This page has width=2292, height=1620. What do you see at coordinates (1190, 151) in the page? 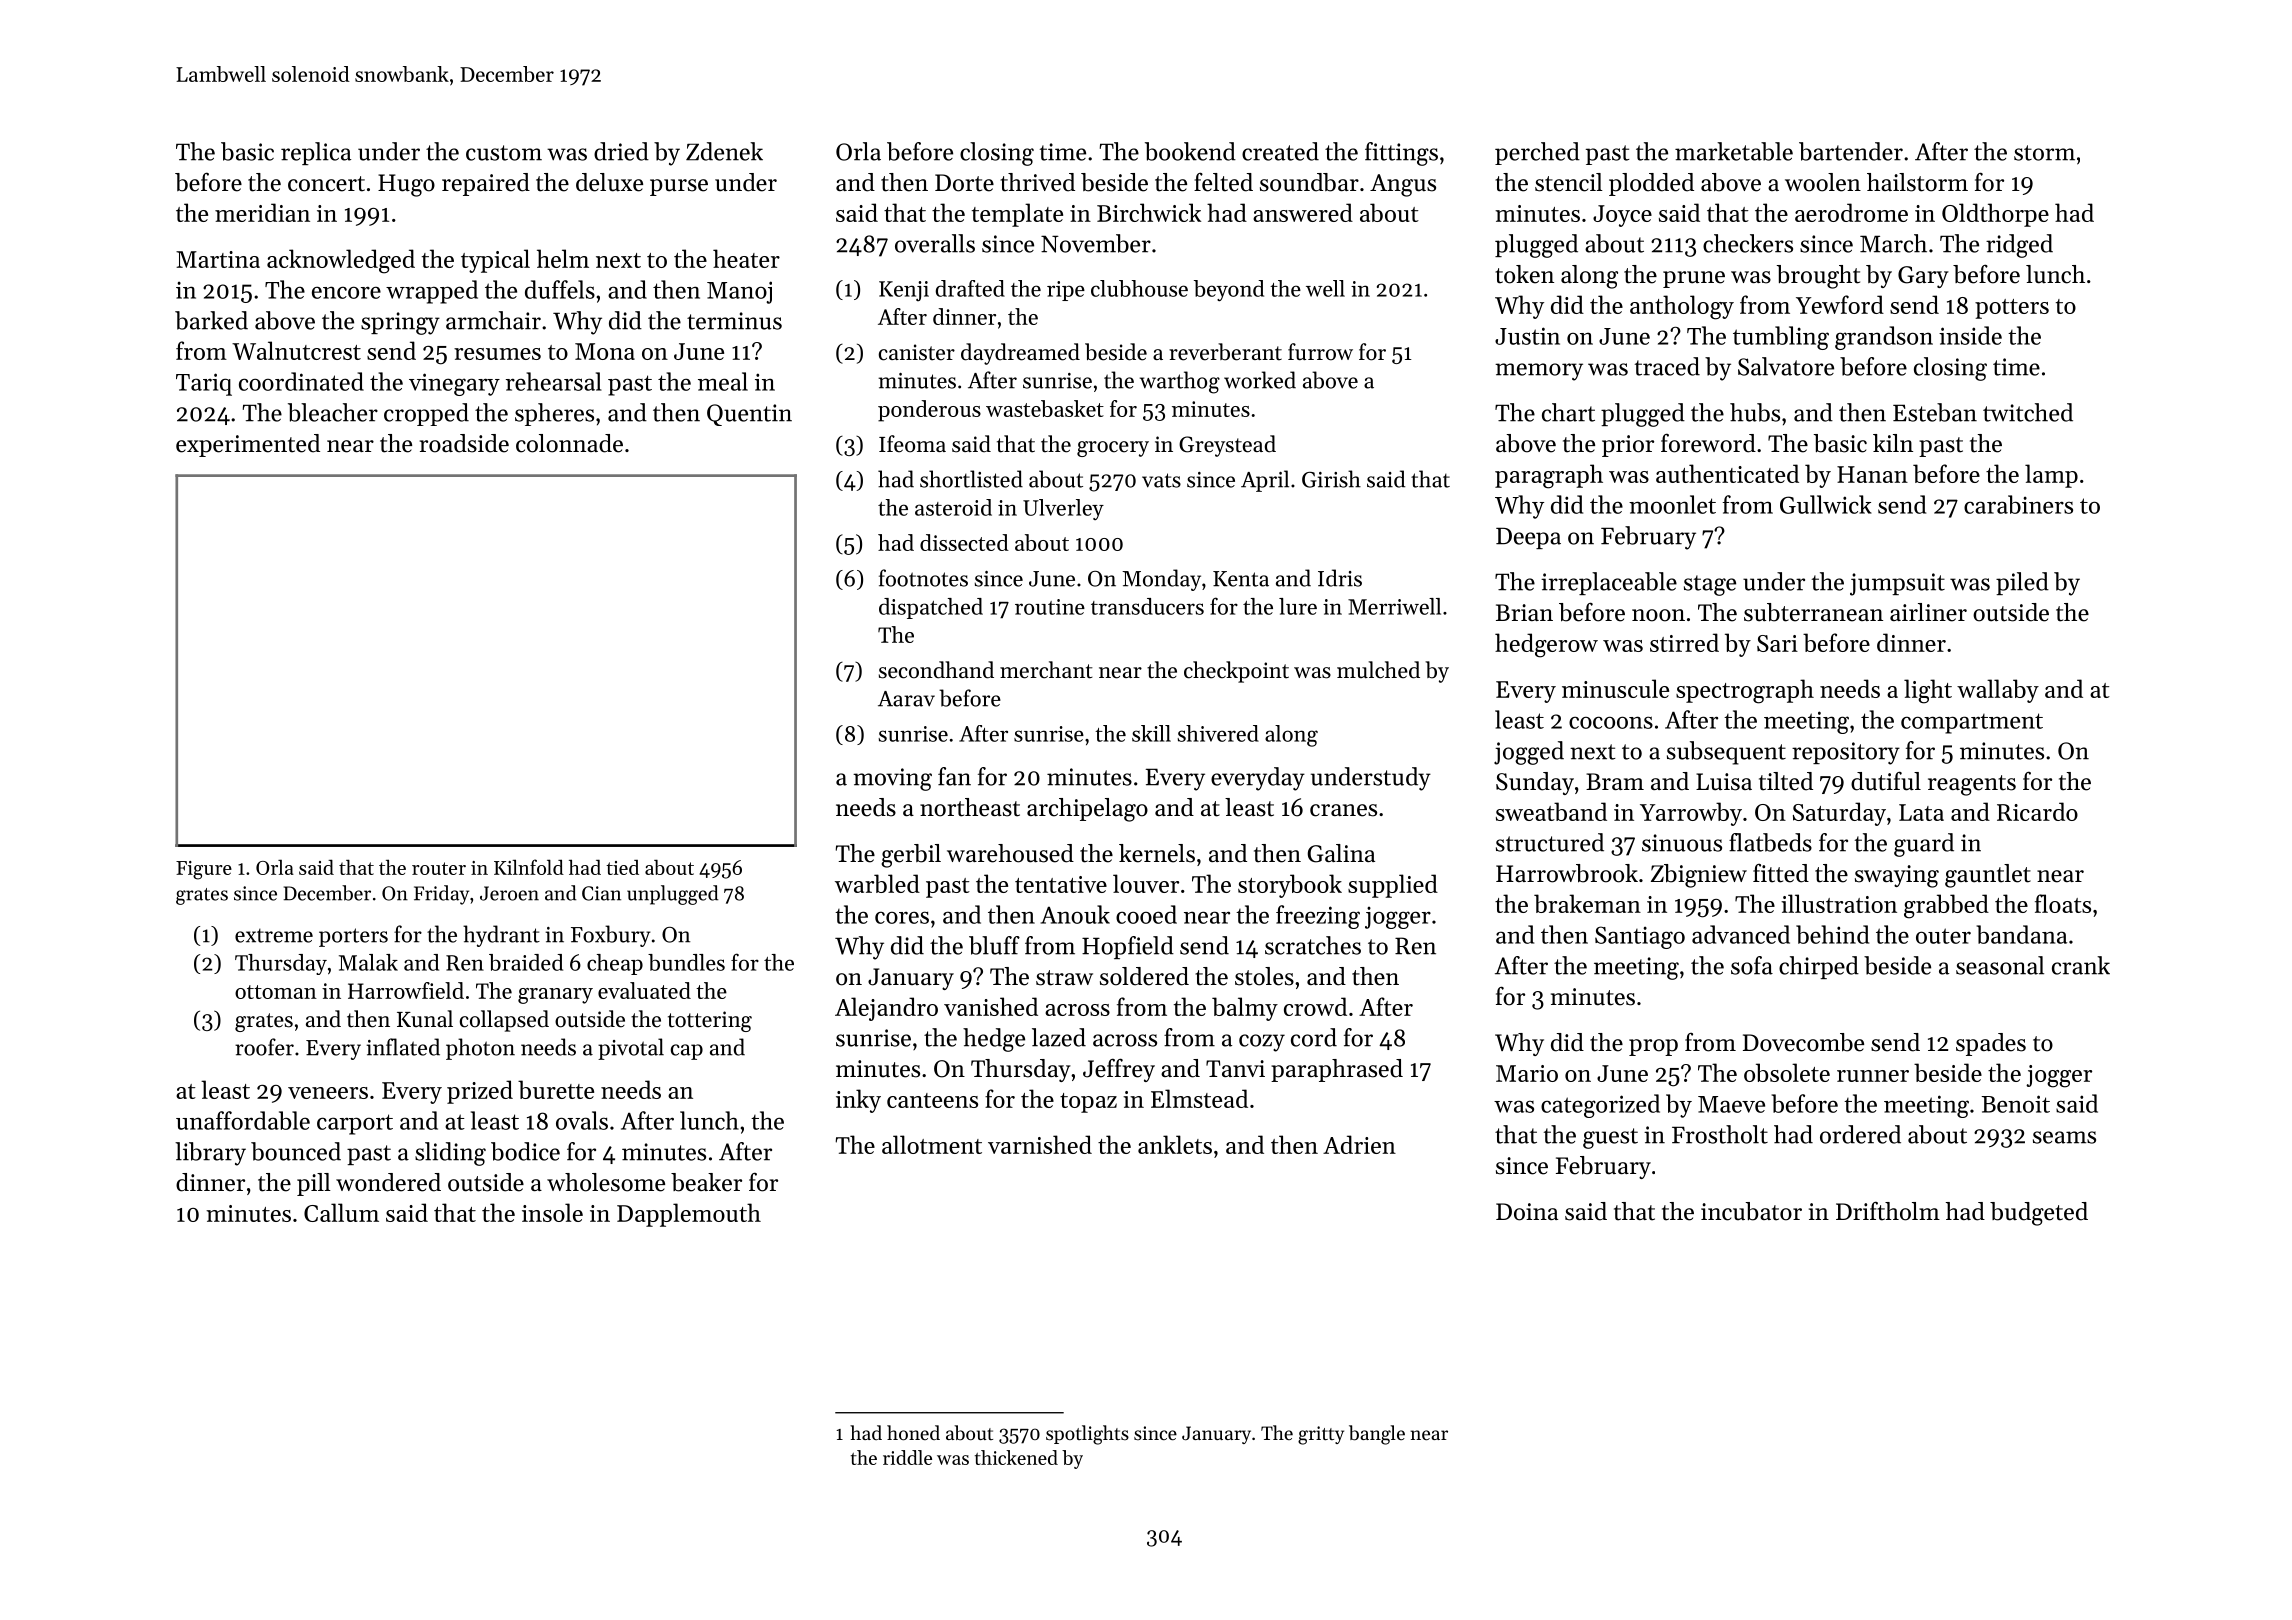
I see `bookend` at bounding box center [1190, 151].
